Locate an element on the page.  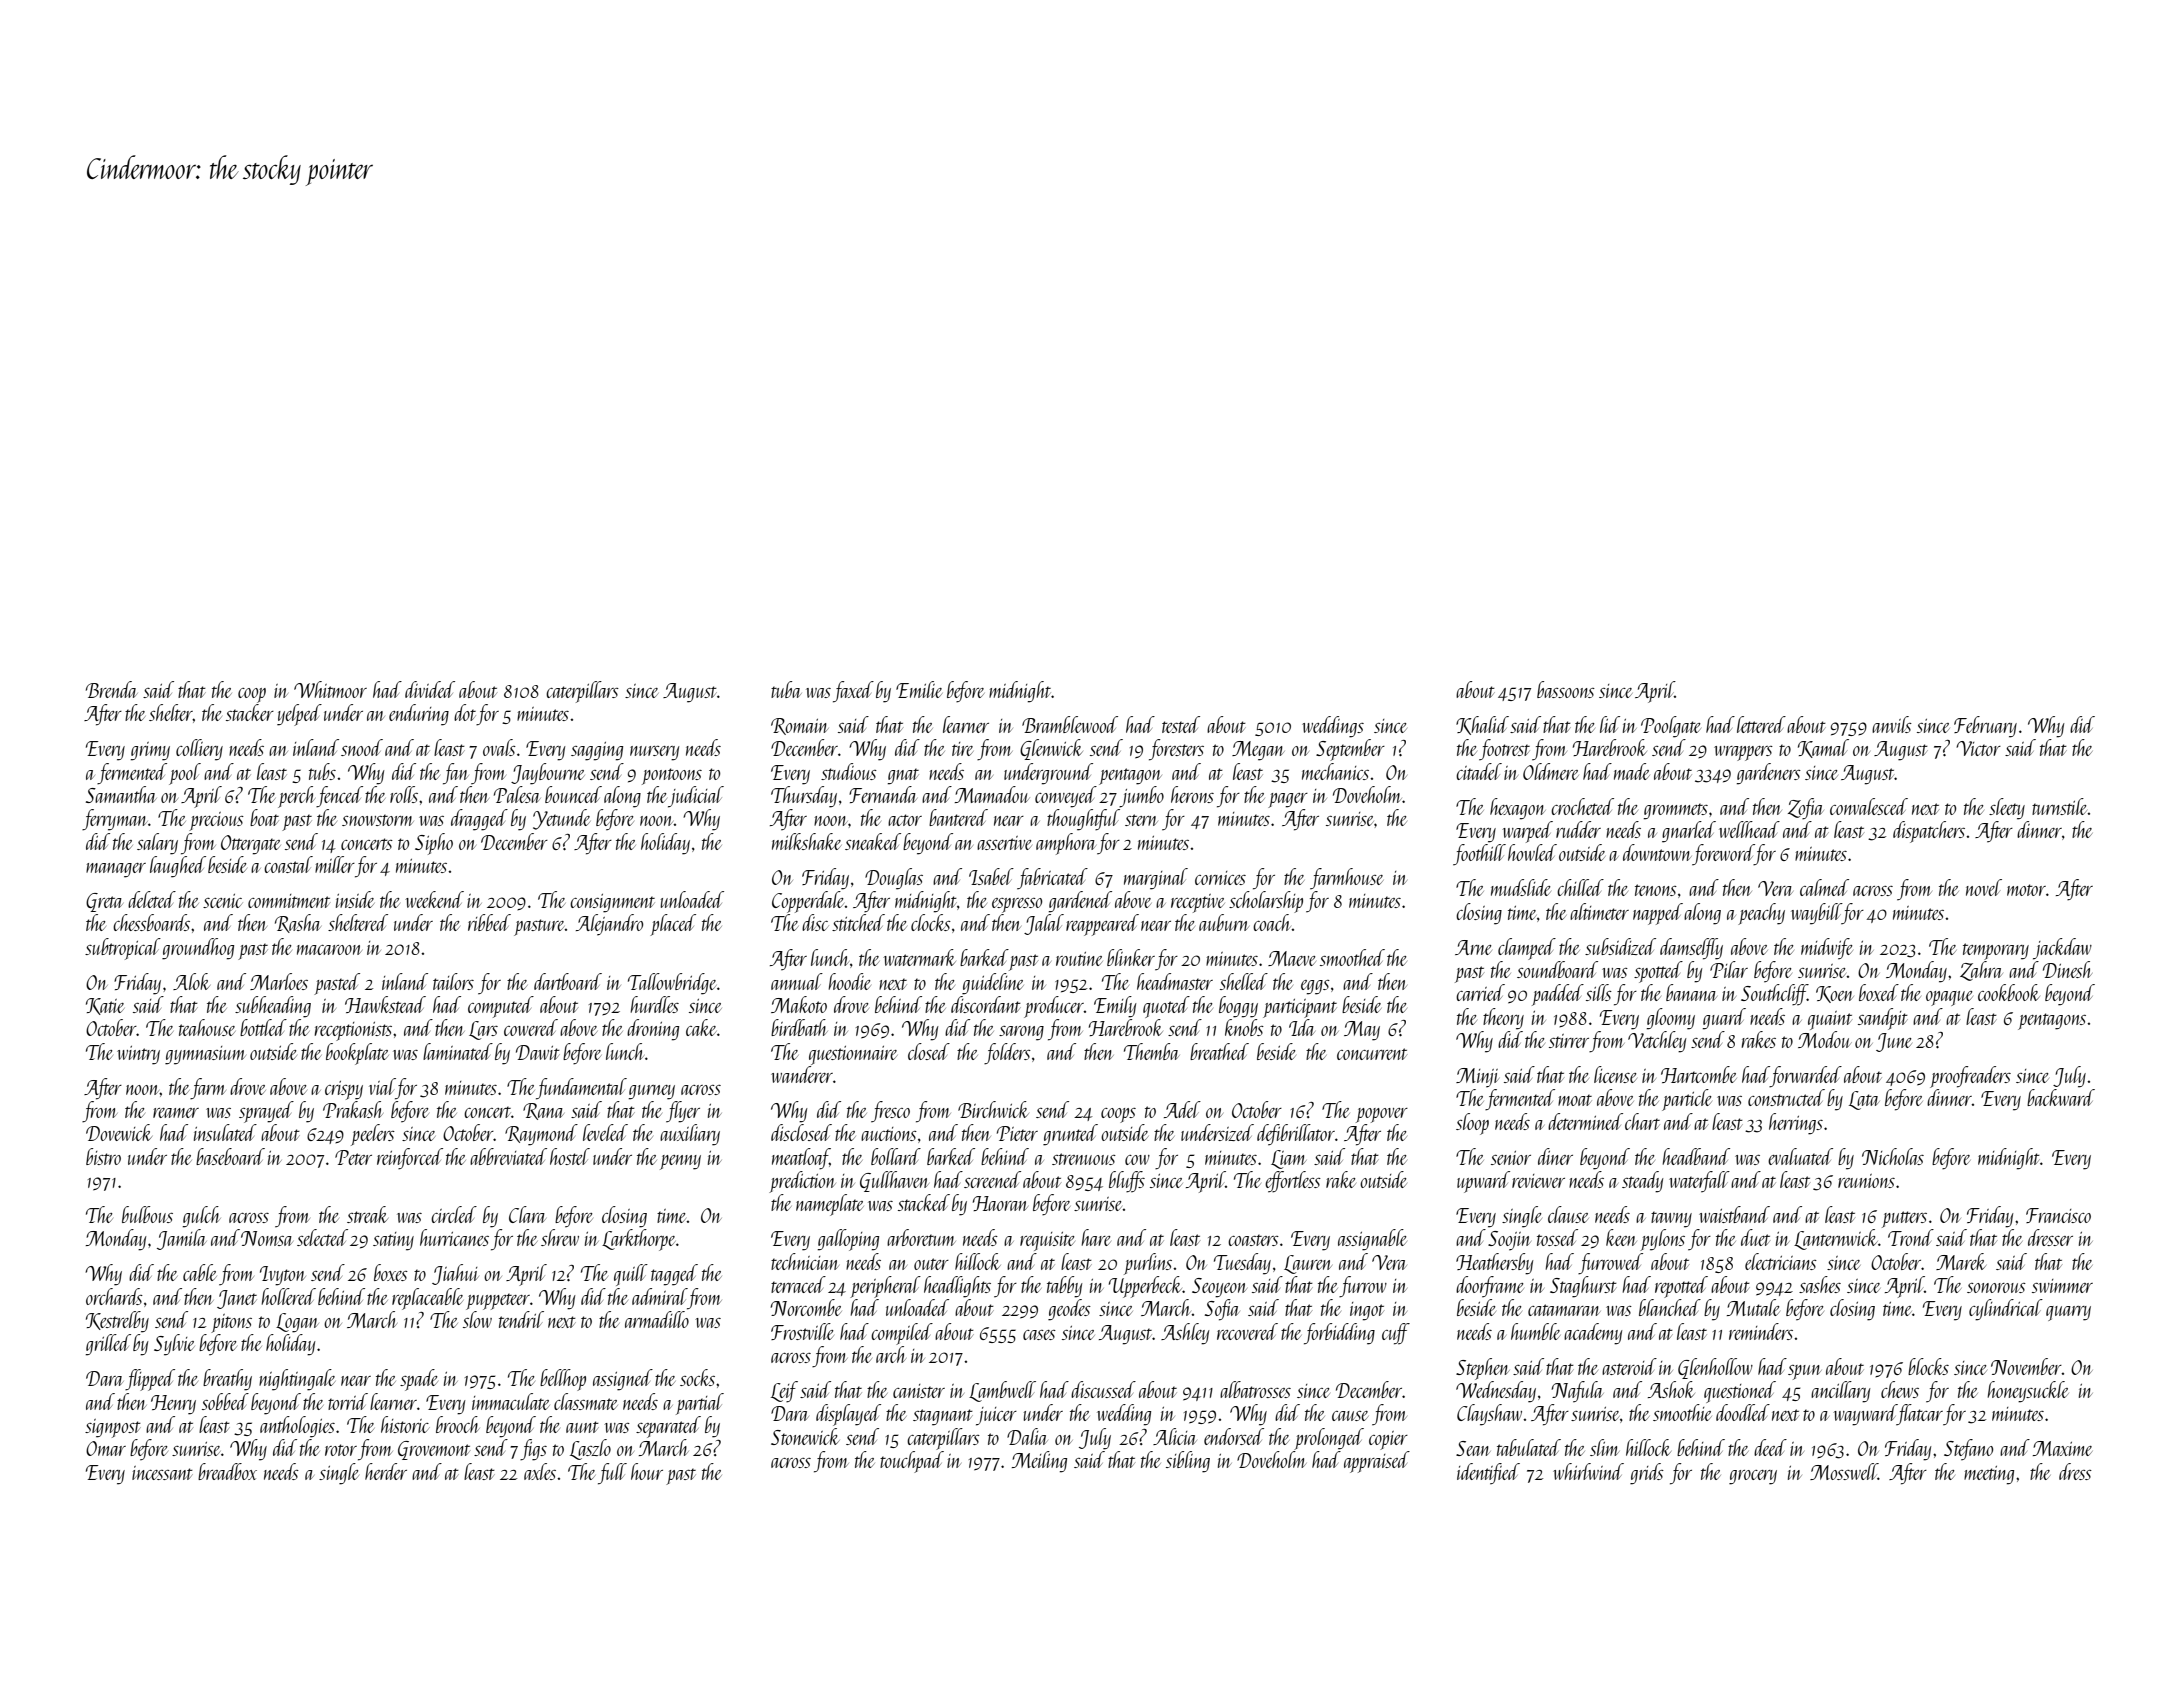
droning is located at coordinates (653, 1030).
